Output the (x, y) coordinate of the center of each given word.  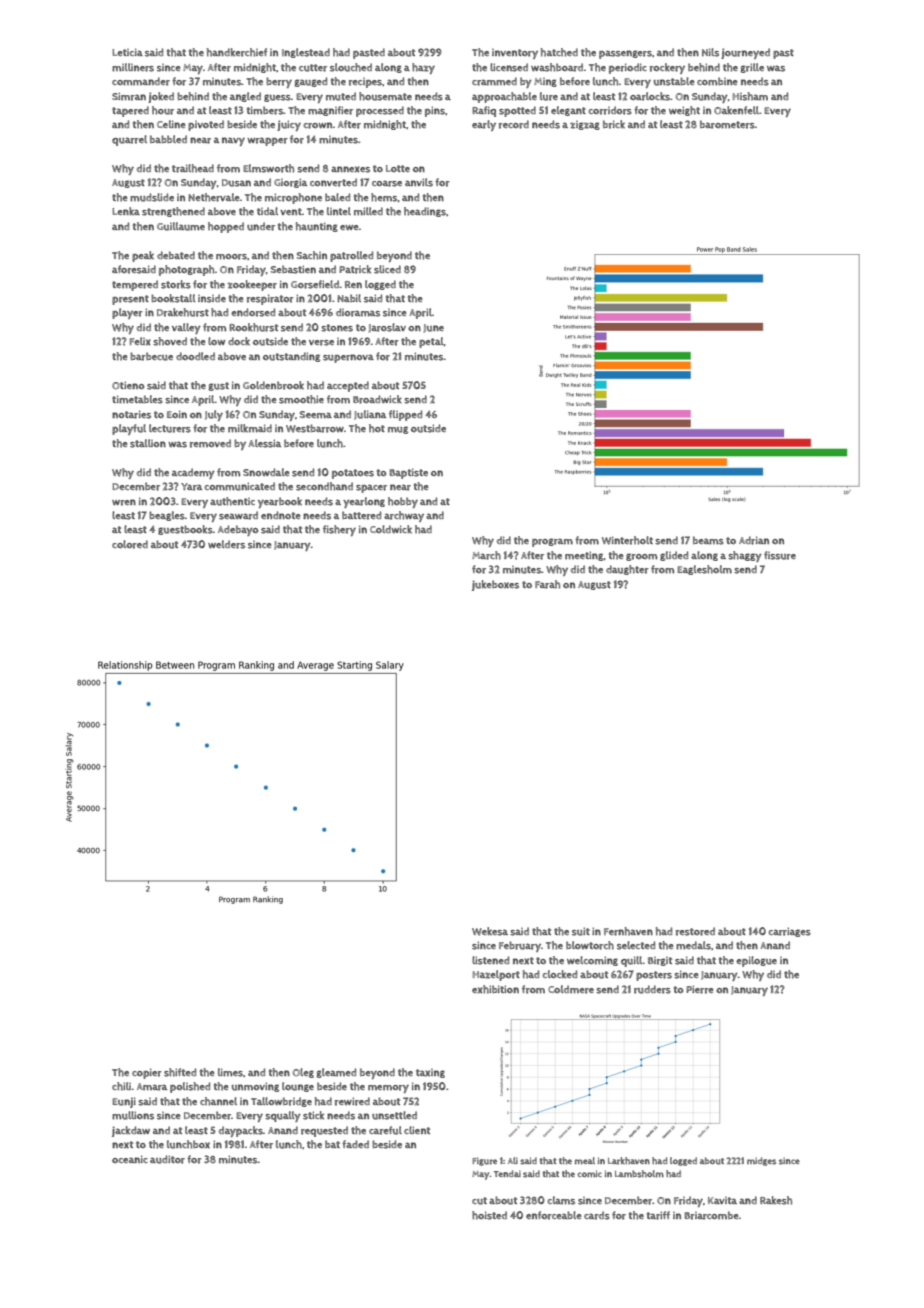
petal (431, 342)
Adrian (754, 540)
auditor (167, 1159)
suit (581, 931)
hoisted (489, 1215)
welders (226, 544)
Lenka (126, 211)
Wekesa (490, 931)
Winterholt (627, 540)
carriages (789, 932)
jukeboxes (495, 585)
